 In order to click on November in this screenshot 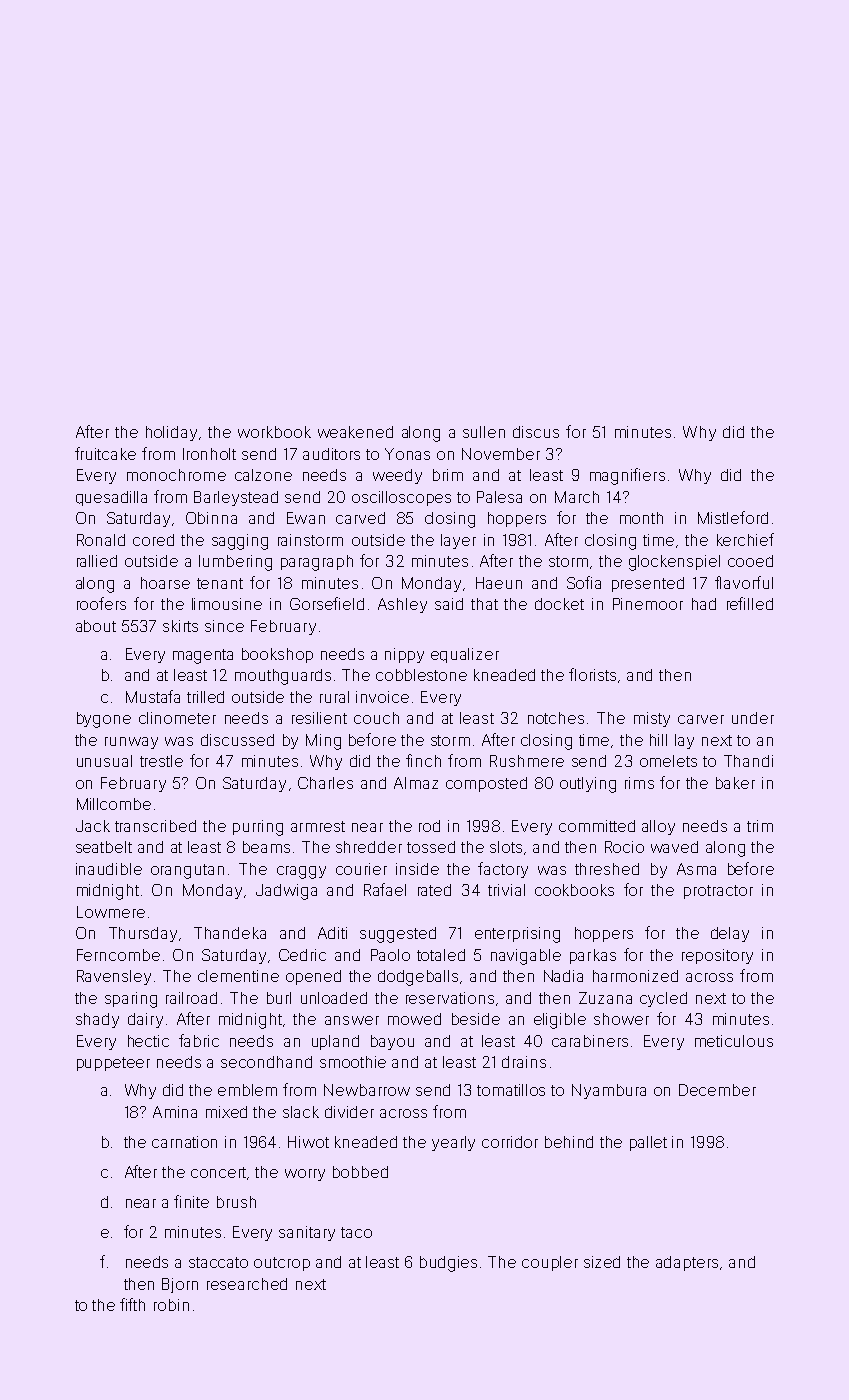, I will do `click(501, 454)`.
